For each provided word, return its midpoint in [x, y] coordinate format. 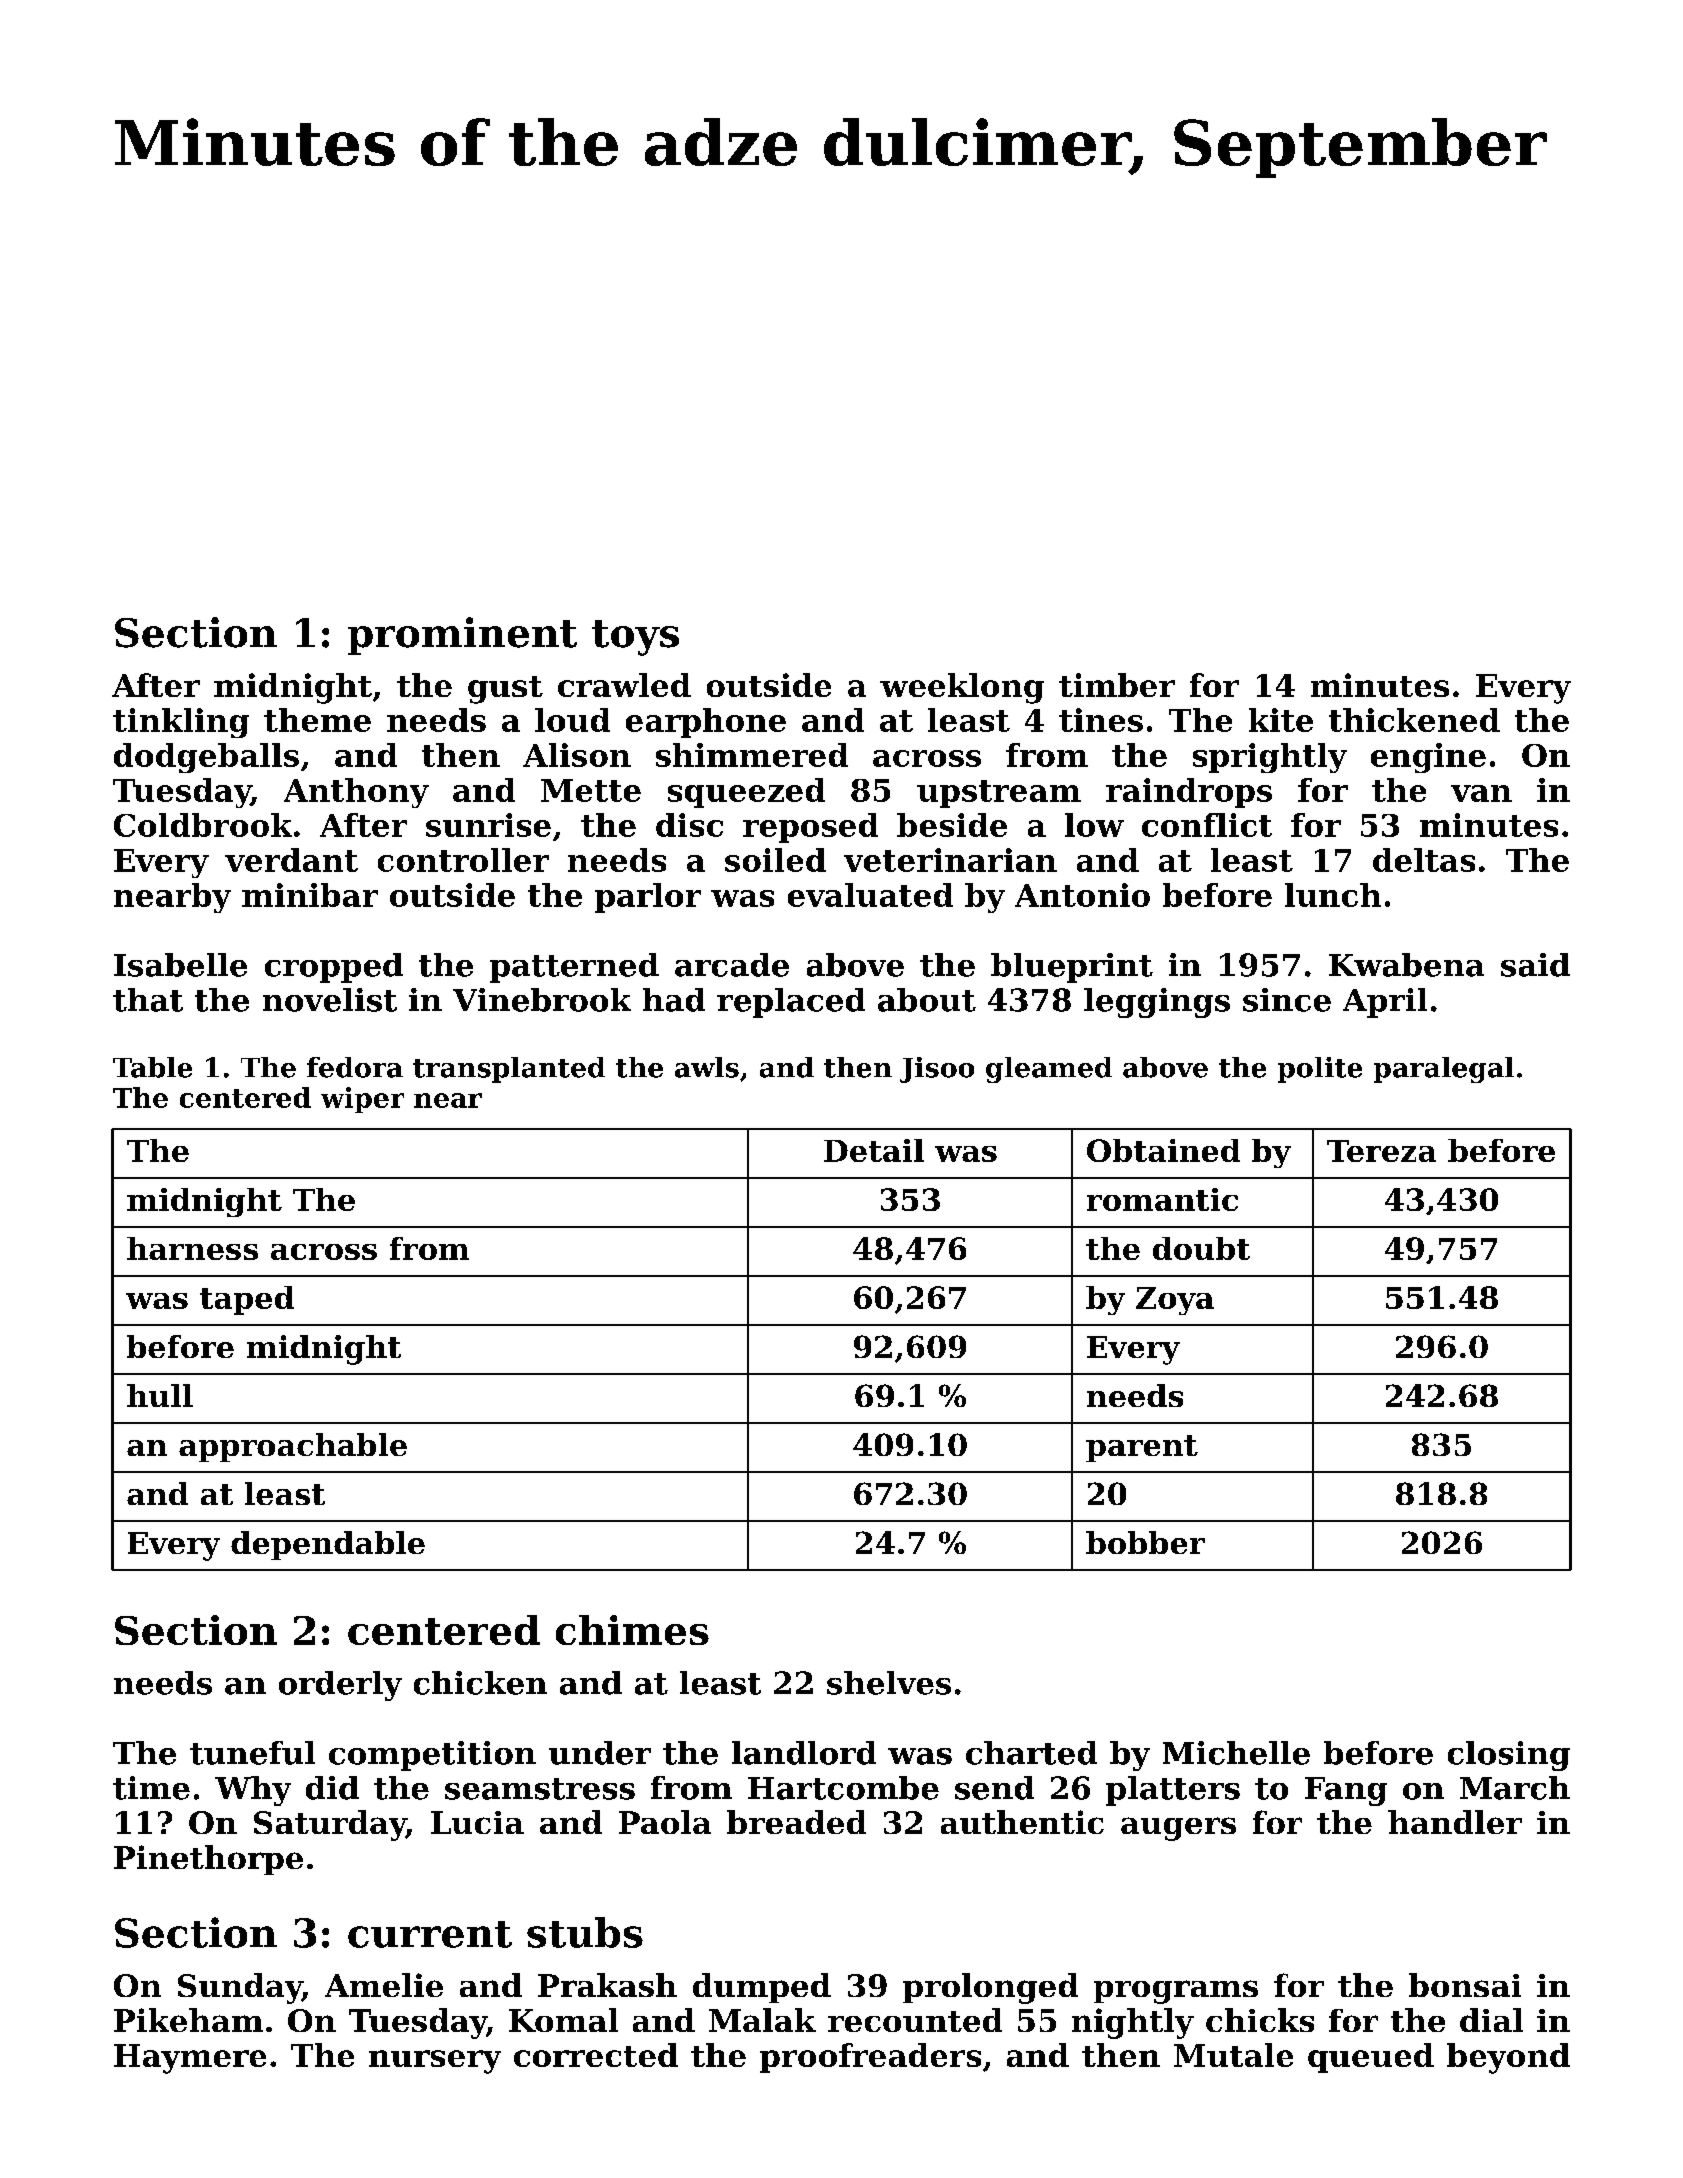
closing [1509, 1756]
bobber [1145, 1542]
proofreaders [870, 2058]
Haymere [190, 2059]
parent [1142, 1448]
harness [192, 1248]
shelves [889, 1683]
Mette [591, 790]
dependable [328, 1545]
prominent [462, 636]
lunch [1333, 895]
